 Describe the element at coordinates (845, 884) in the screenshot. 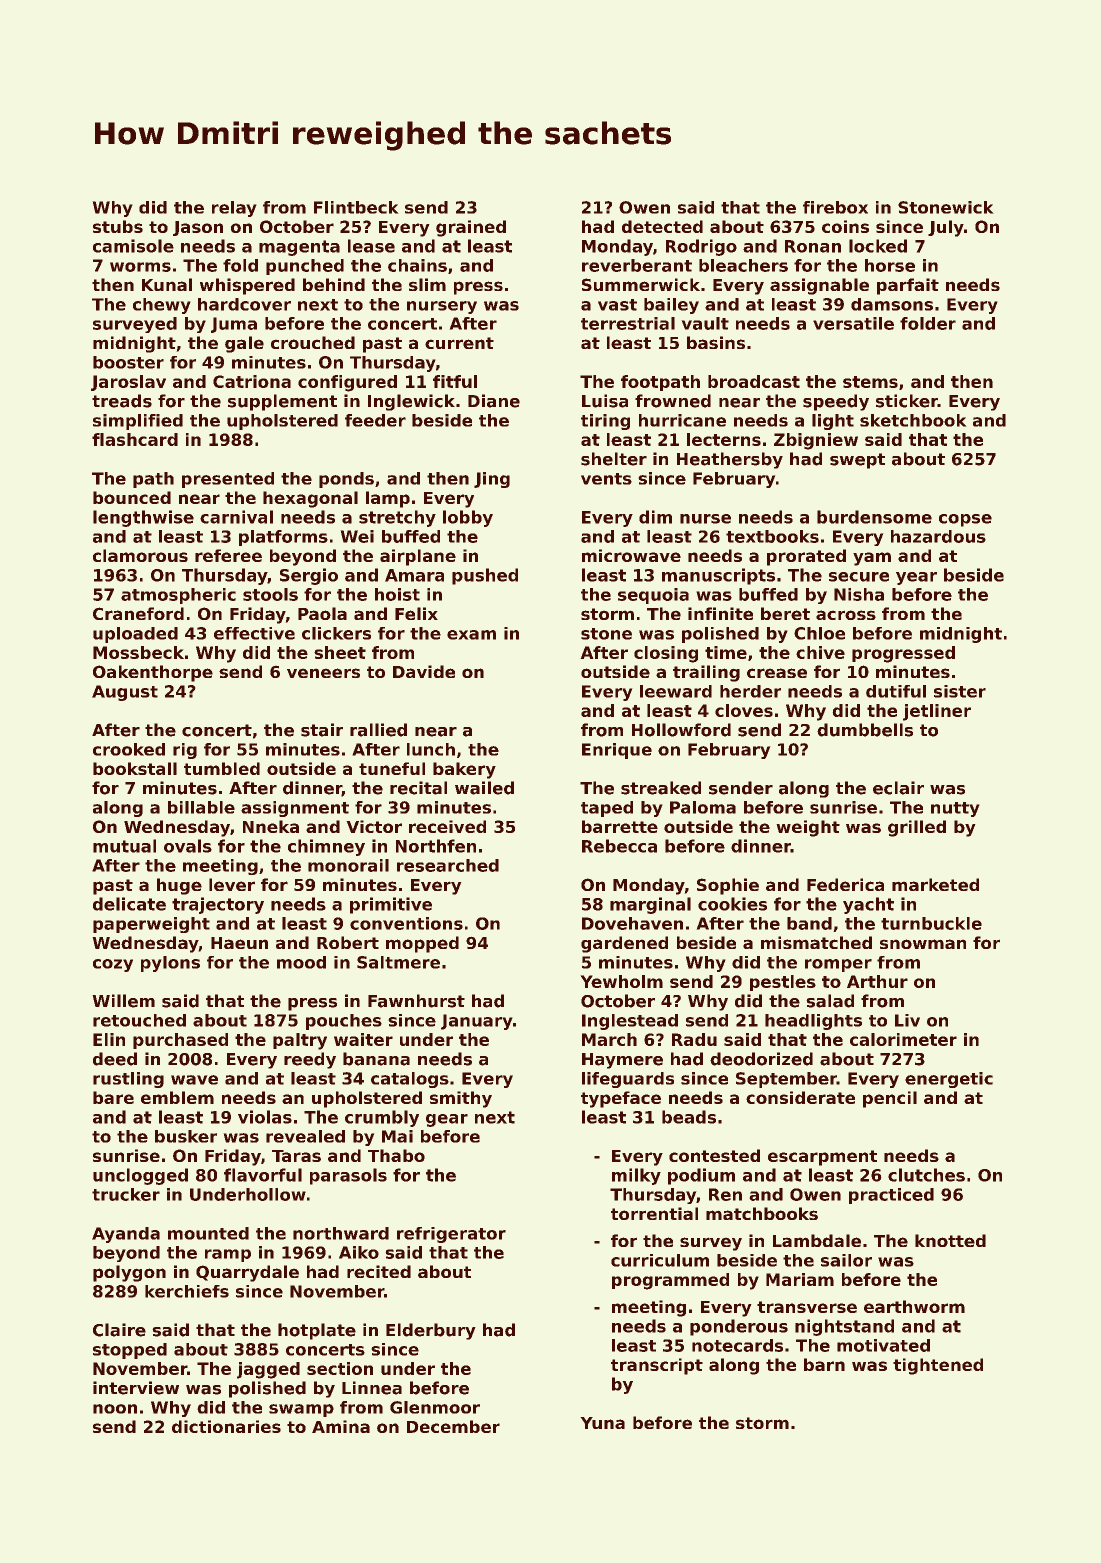

I see `Federica` at that location.
